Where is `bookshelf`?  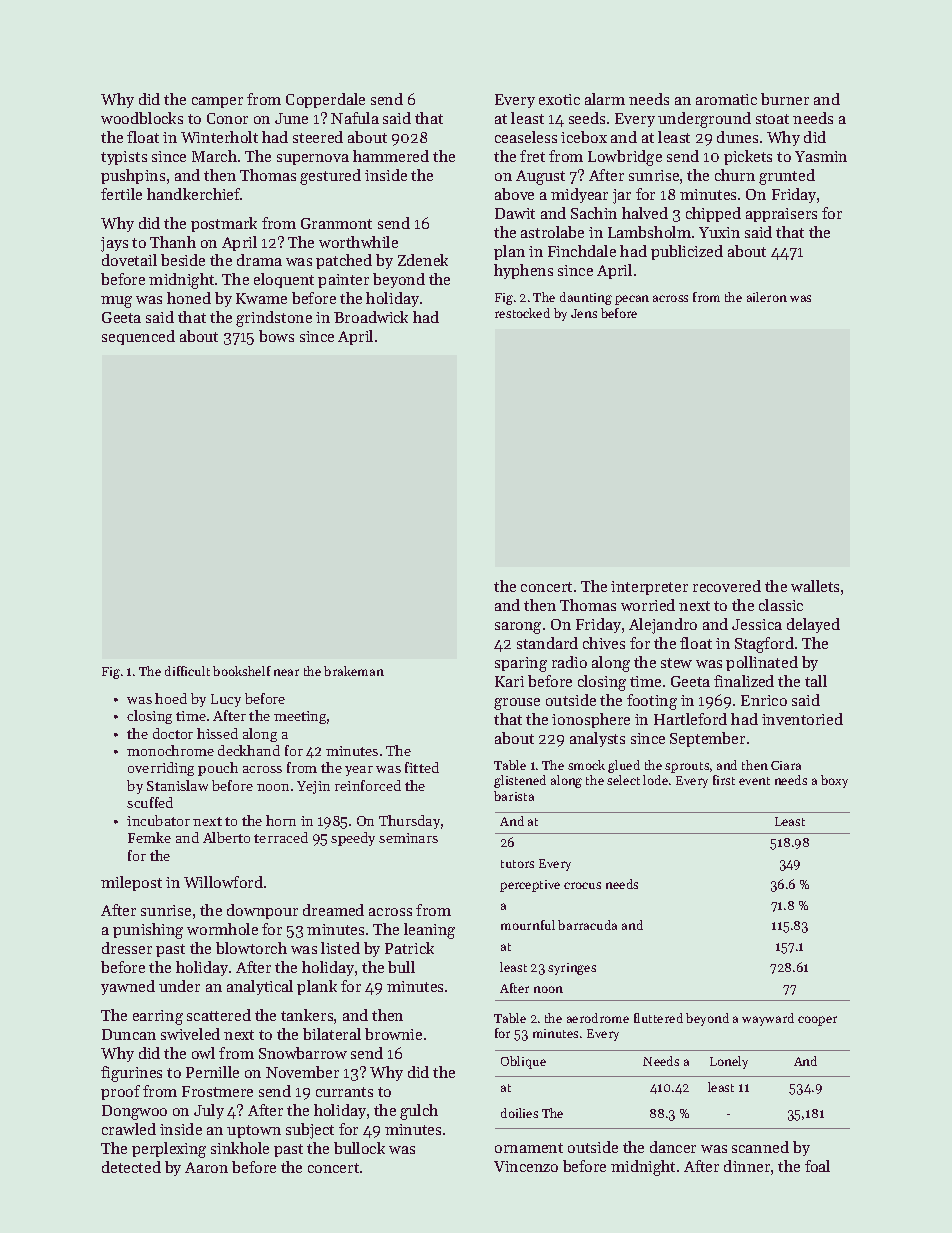
bookshelf is located at coordinates (242, 671).
